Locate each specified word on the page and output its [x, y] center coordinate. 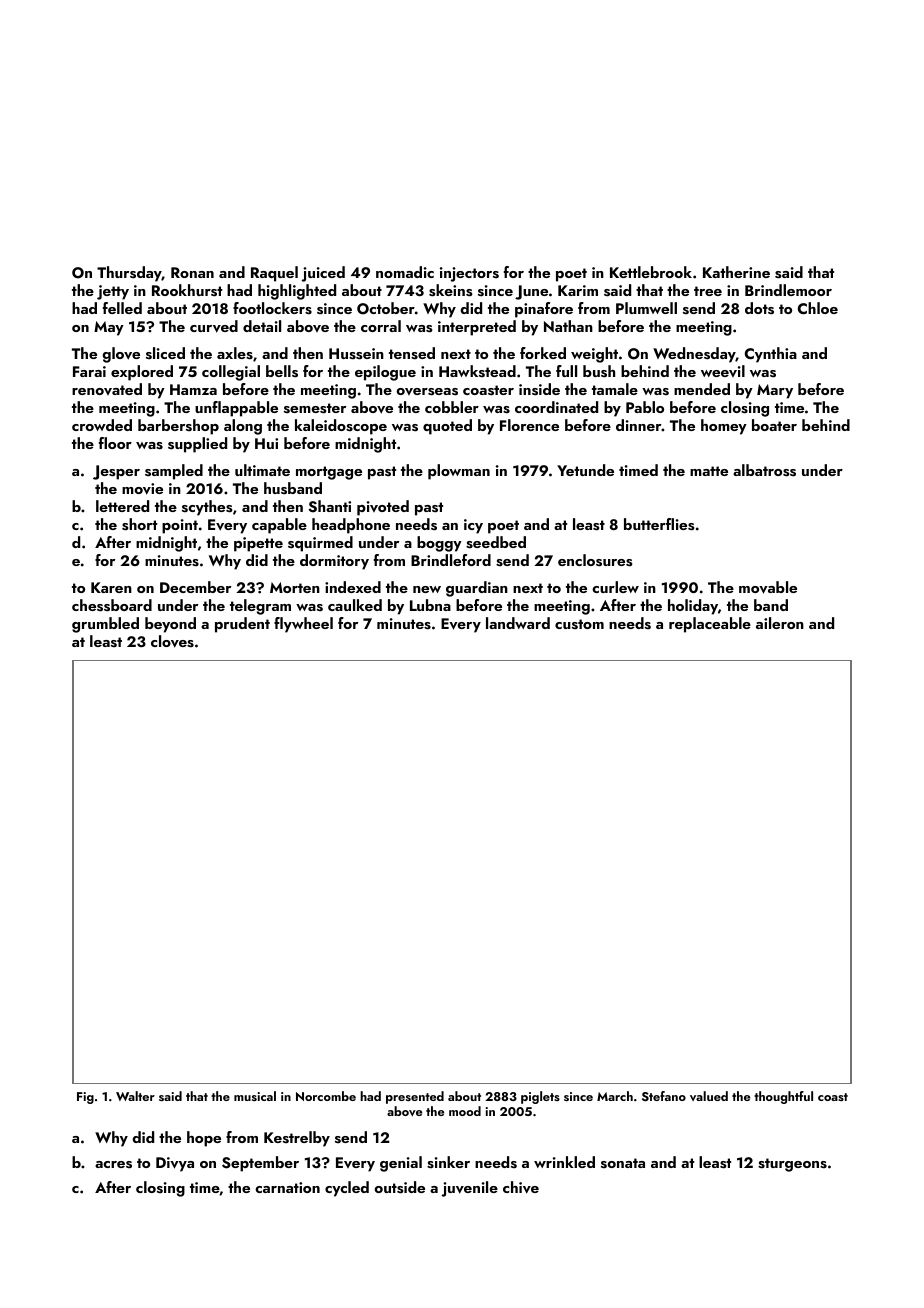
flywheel [303, 625]
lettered [122, 506]
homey [724, 427]
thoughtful [783, 1097]
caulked [355, 605]
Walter [135, 1096]
